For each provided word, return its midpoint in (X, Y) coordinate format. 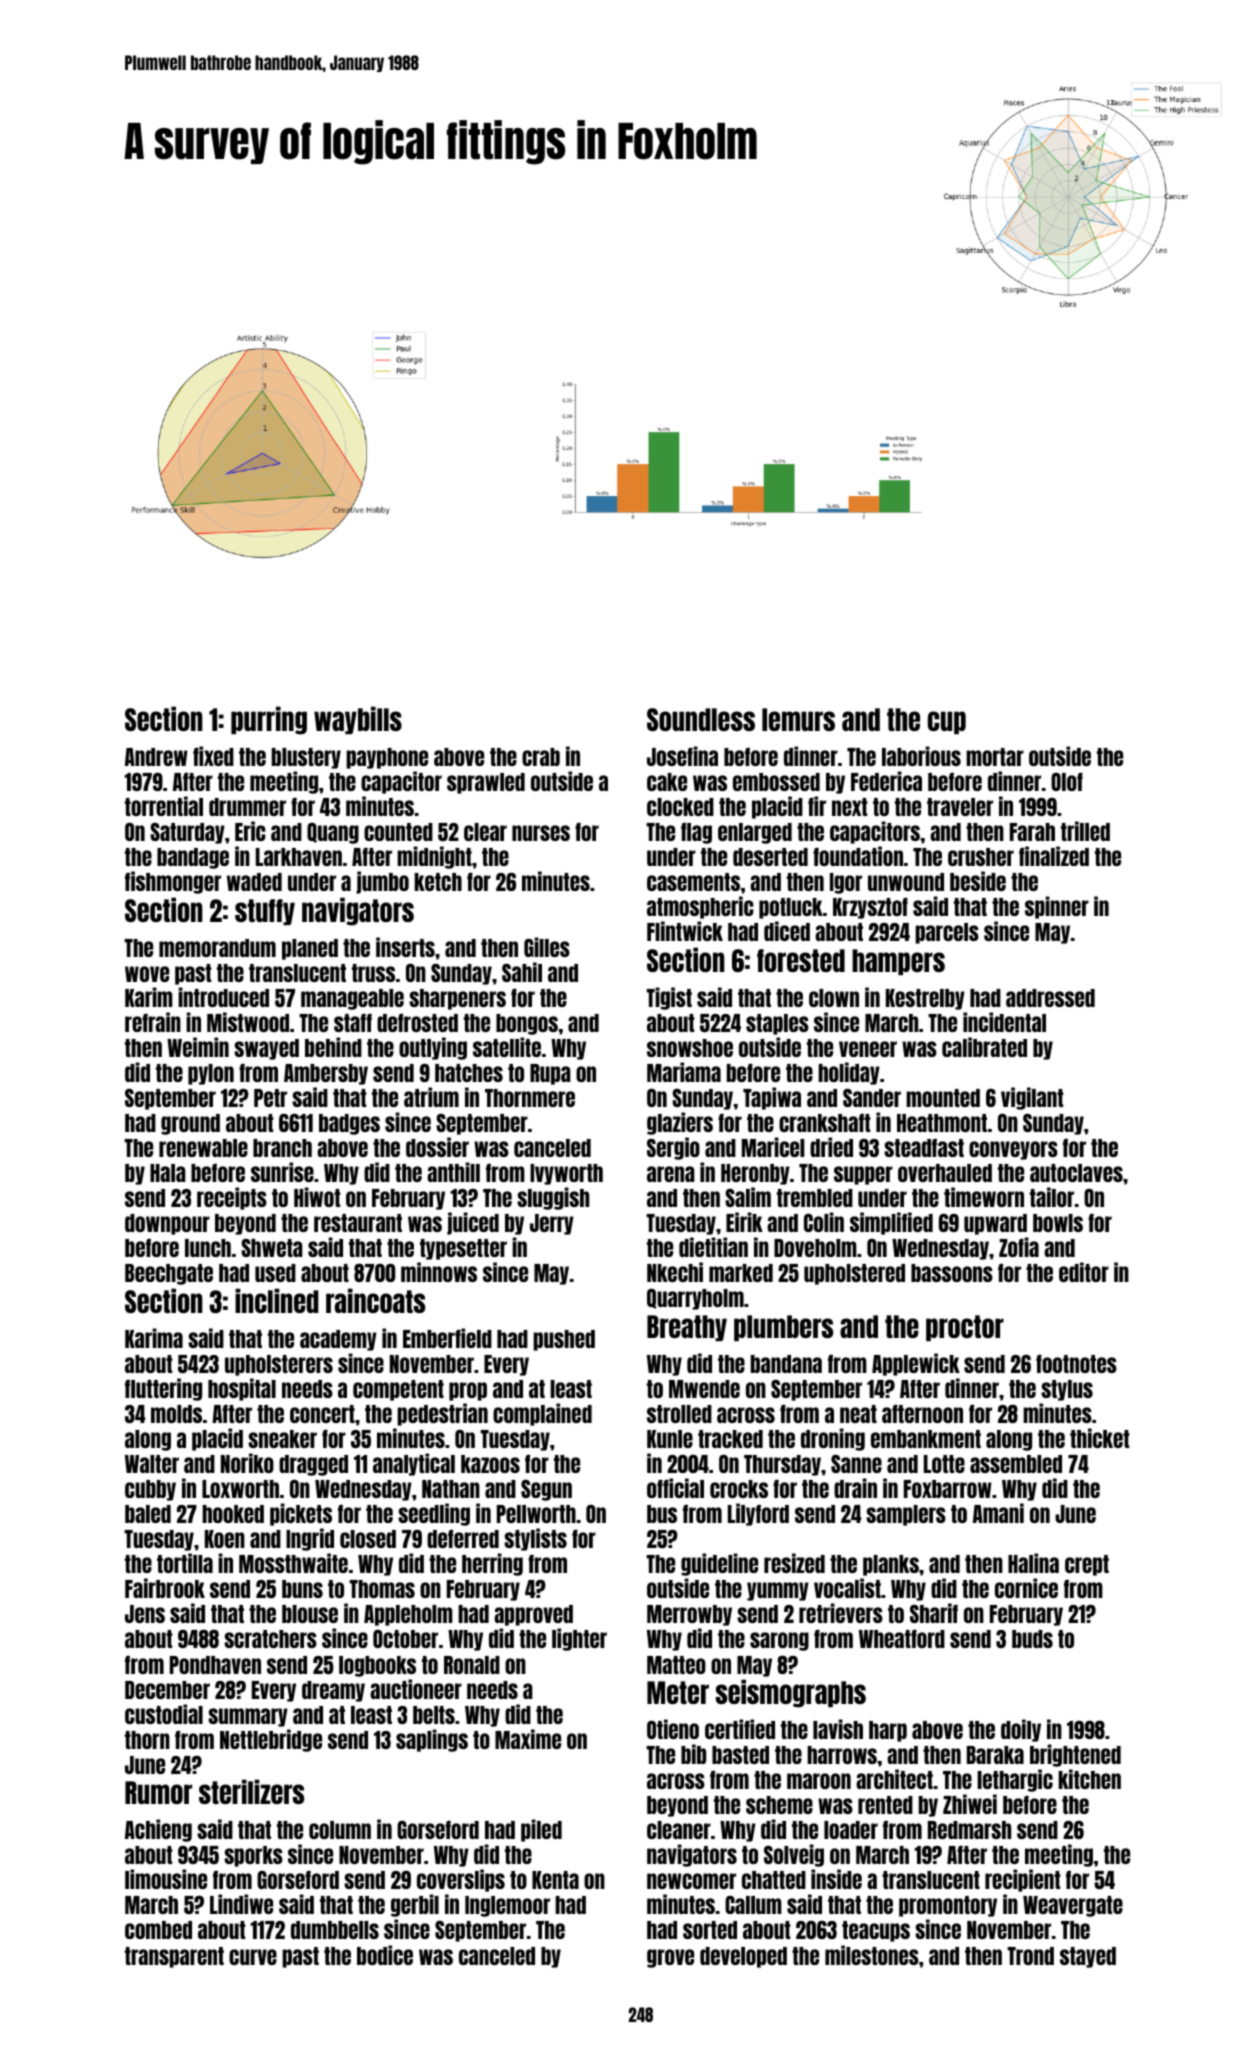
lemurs (798, 719)
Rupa (550, 1074)
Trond (1030, 1956)
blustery (306, 758)
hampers (898, 962)
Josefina (682, 756)
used (275, 1273)
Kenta (555, 1880)
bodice (385, 1955)
